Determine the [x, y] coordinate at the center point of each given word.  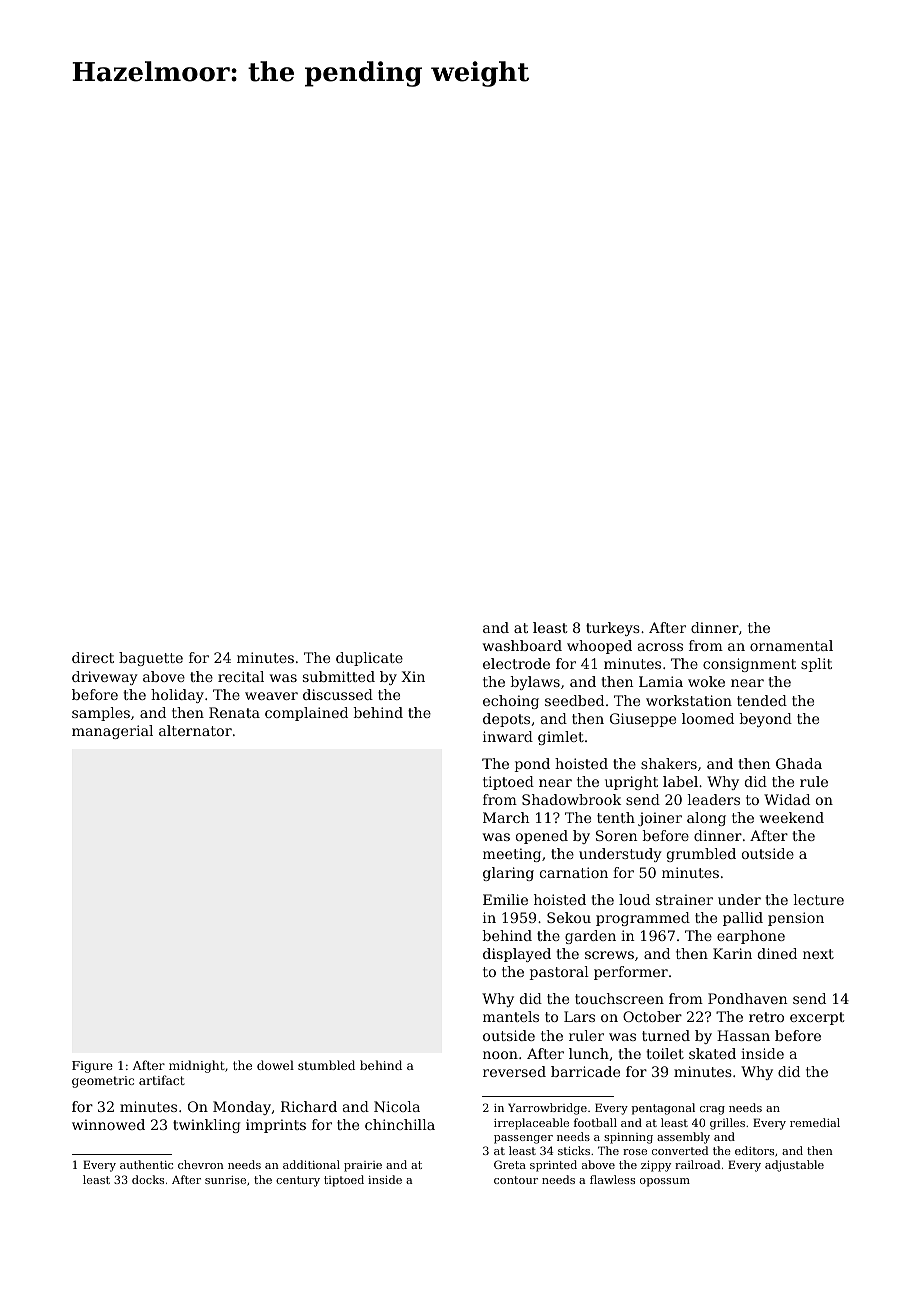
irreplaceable [531, 1124]
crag [712, 1110]
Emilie [505, 899]
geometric [103, 1082]
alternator [195, 730]
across [660, 647]
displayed [517, 955]
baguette [151, 659]
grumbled [701, 855]
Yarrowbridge [547, 1109]
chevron [201, 1164]
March [506, 817]
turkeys [613, 629]
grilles [727, 1124]
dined [777, 953]
